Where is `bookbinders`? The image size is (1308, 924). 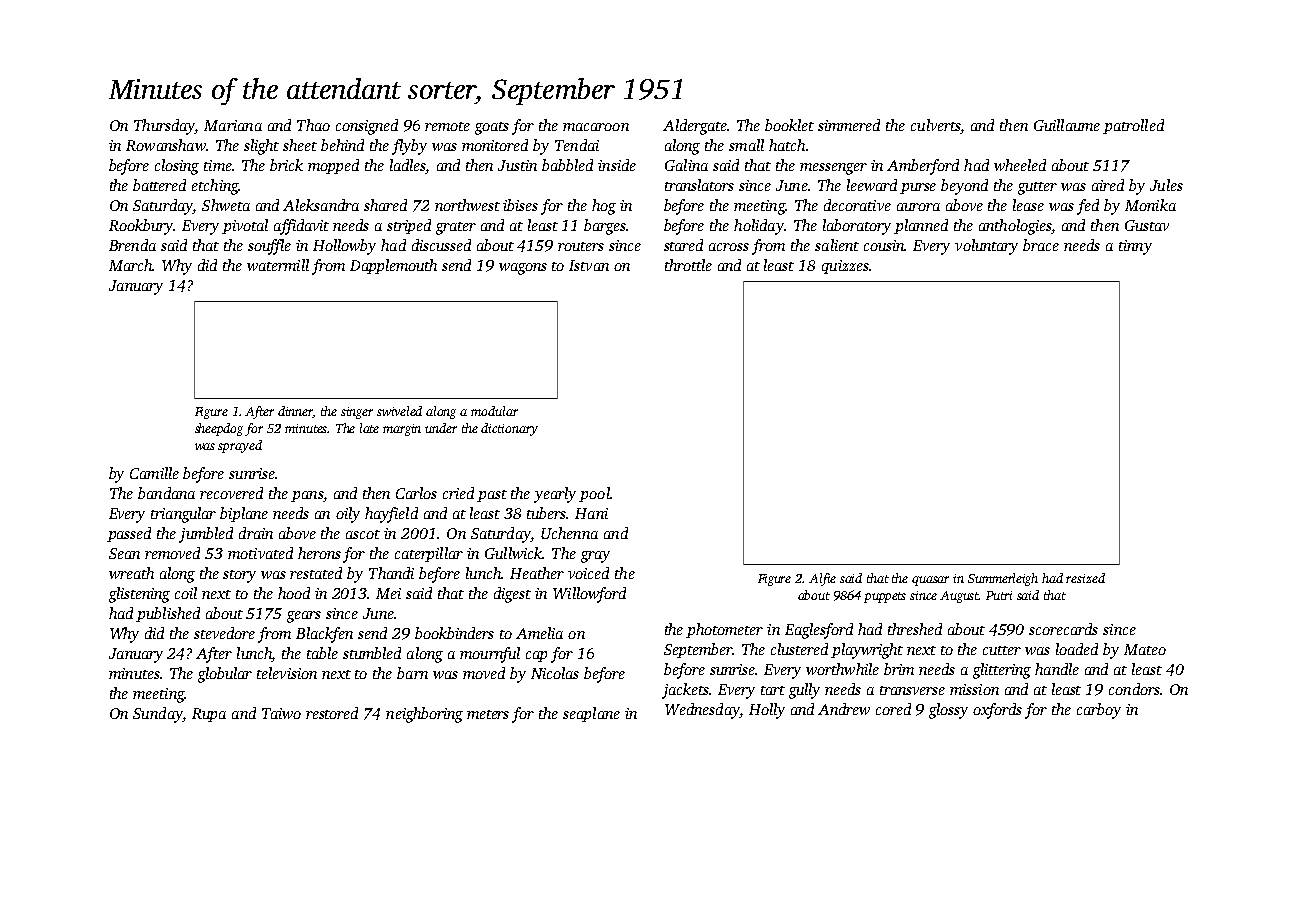
bookbinders is located at coordinates (454, 633).
